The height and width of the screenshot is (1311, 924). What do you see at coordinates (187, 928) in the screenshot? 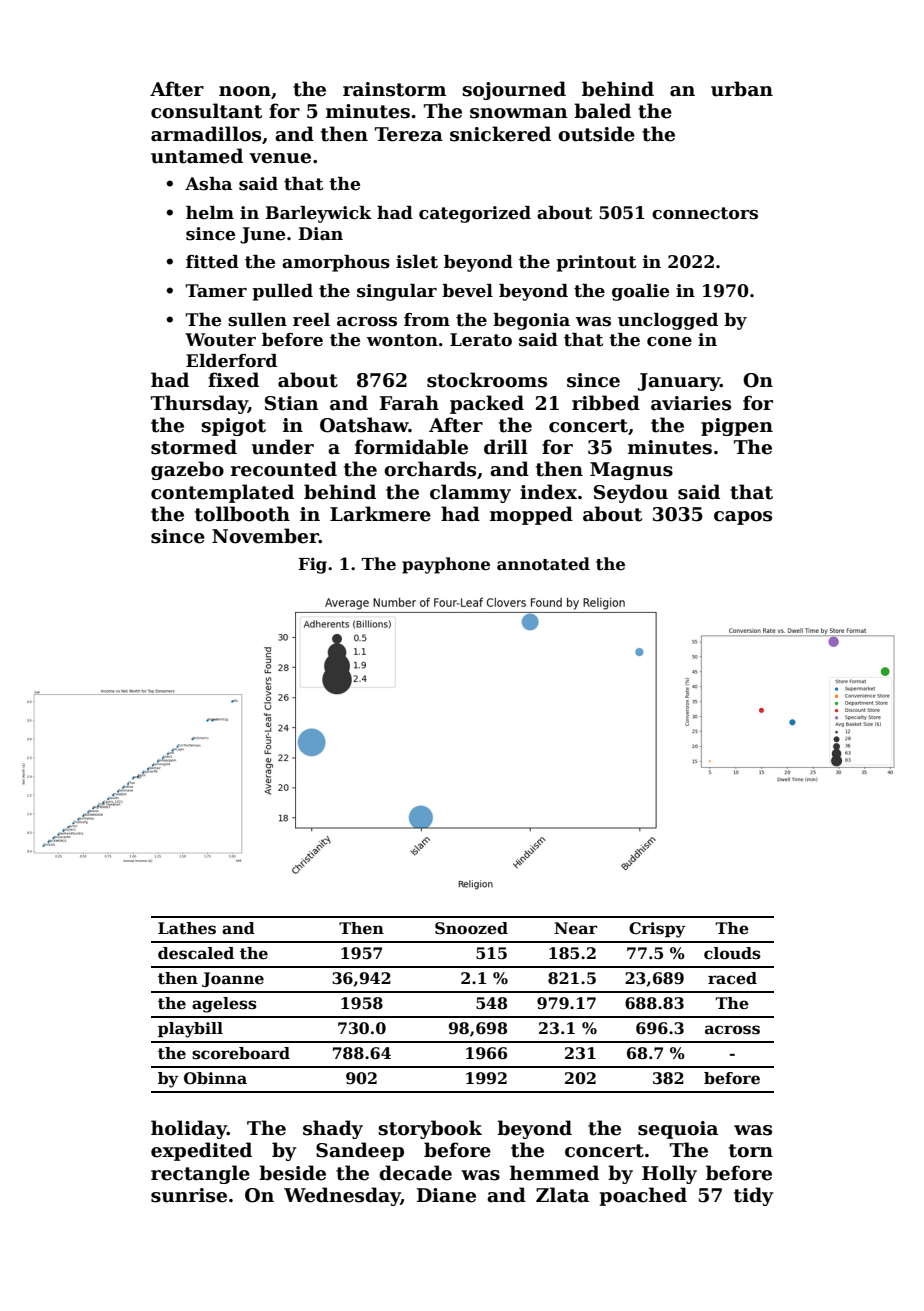
I see `Lathes` at bounding box center [187, 928].
